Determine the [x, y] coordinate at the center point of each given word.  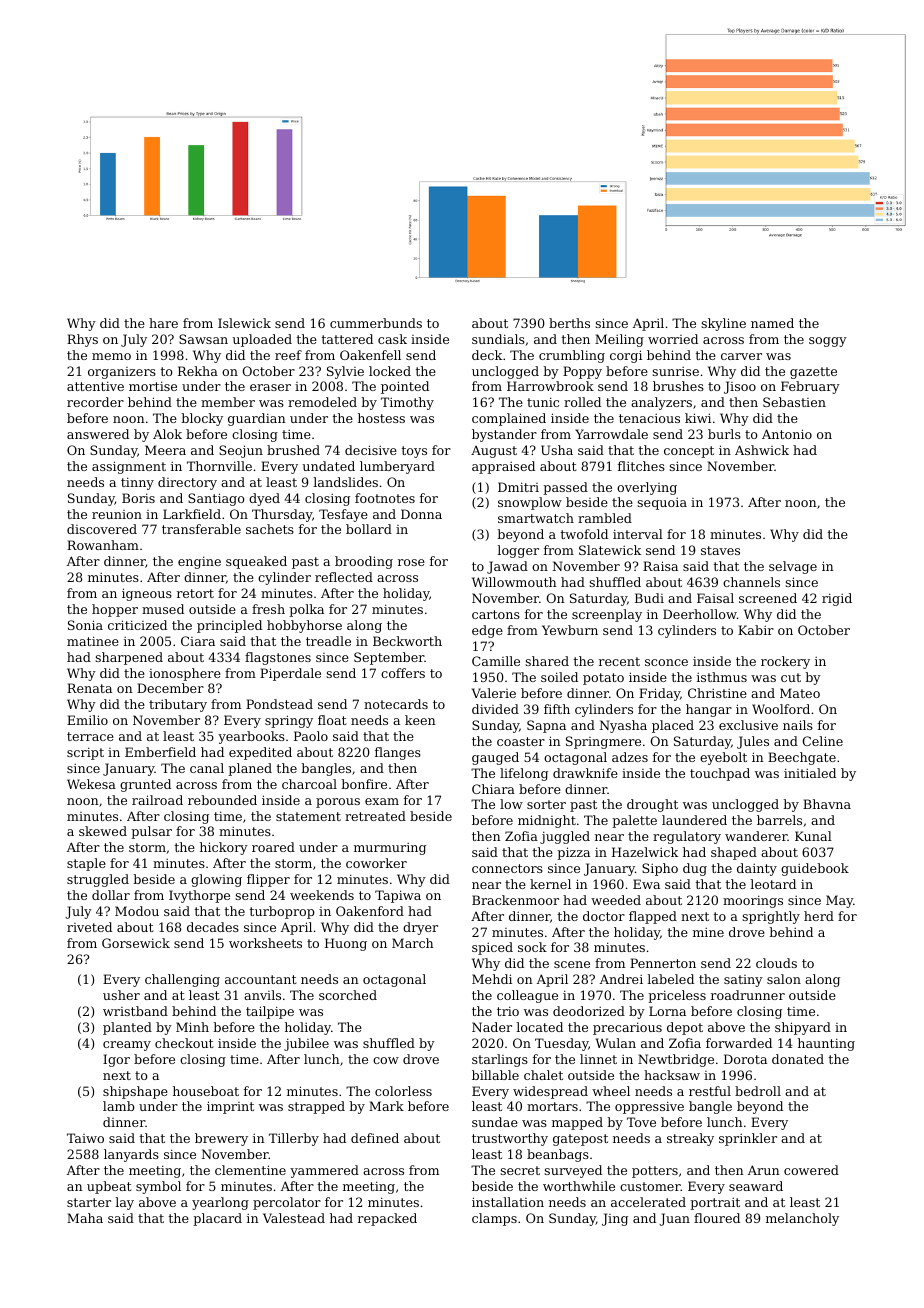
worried [673, 339]
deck [487, 355]
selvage [793, 567]
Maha [85, 1218]
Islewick [244, 323]
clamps [494, 1219]
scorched [348, 995]
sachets [270, 529]
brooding [364, 562]
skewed [103, 831]
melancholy [802, 1219]
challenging [182, 980]
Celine [822, 741]
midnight [547, 821]
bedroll [758, 1091]
